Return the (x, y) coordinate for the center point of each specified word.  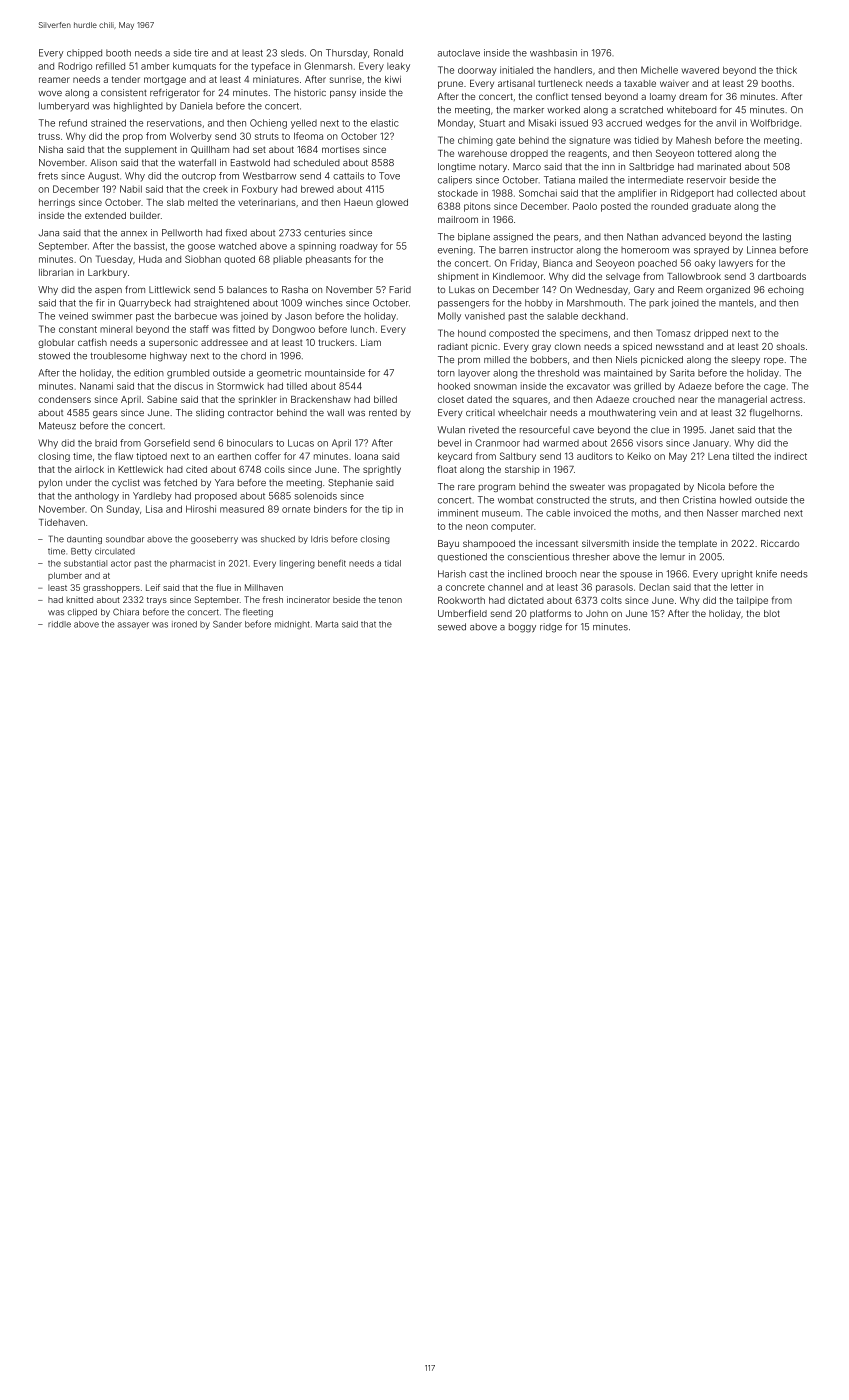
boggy (522, 628)
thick (786, 70)
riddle (59, 624)
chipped (84, 53)
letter (742, 587)
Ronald (388, 53)
